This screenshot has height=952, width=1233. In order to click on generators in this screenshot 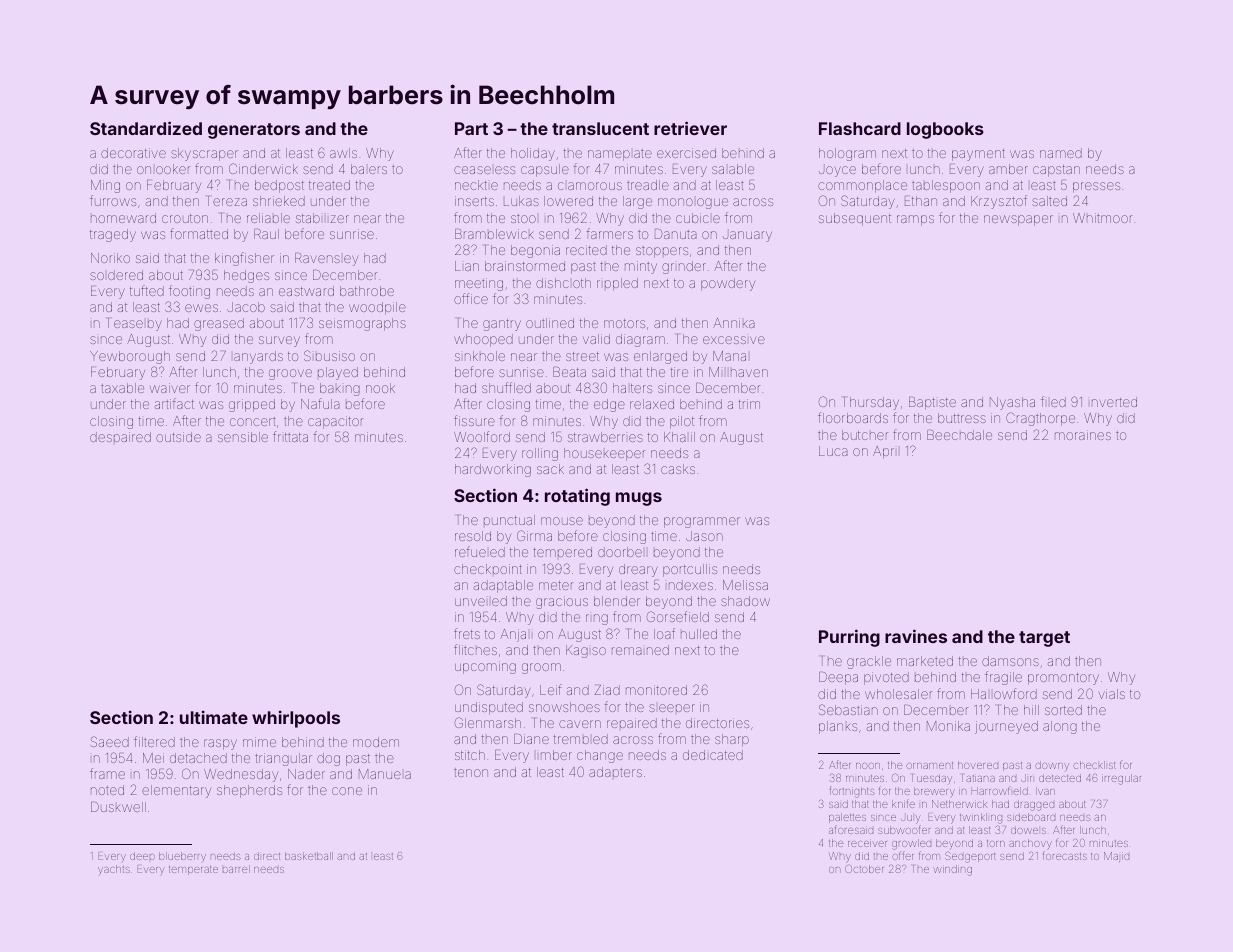, I will do `click(254, 131)`.
